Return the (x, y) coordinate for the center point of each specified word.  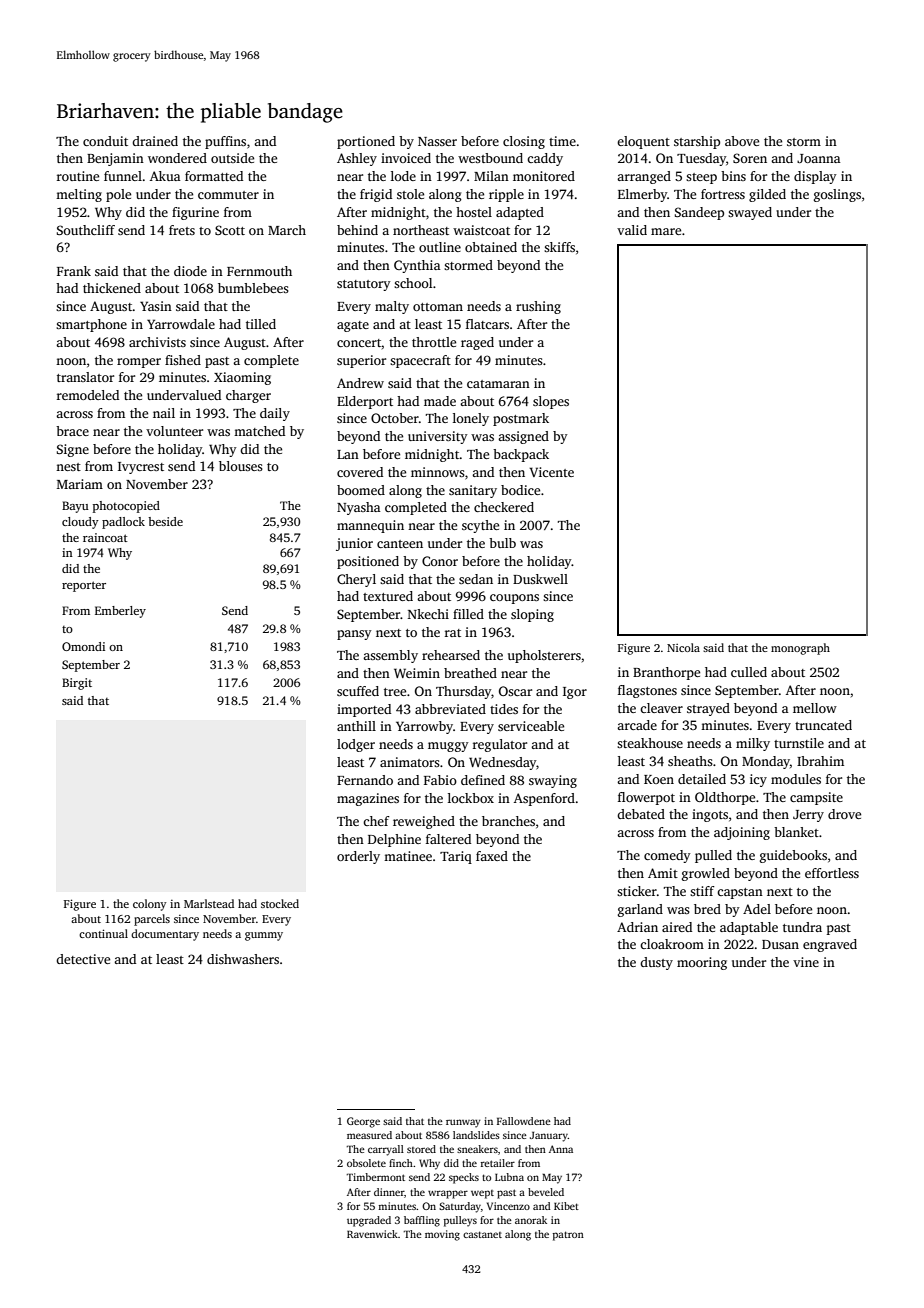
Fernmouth (259, 271)
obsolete (366, 1163)
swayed (750, 213)
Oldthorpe (725, 798)
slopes (551, 402)
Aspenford (544, 799)
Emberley (120, 612)
